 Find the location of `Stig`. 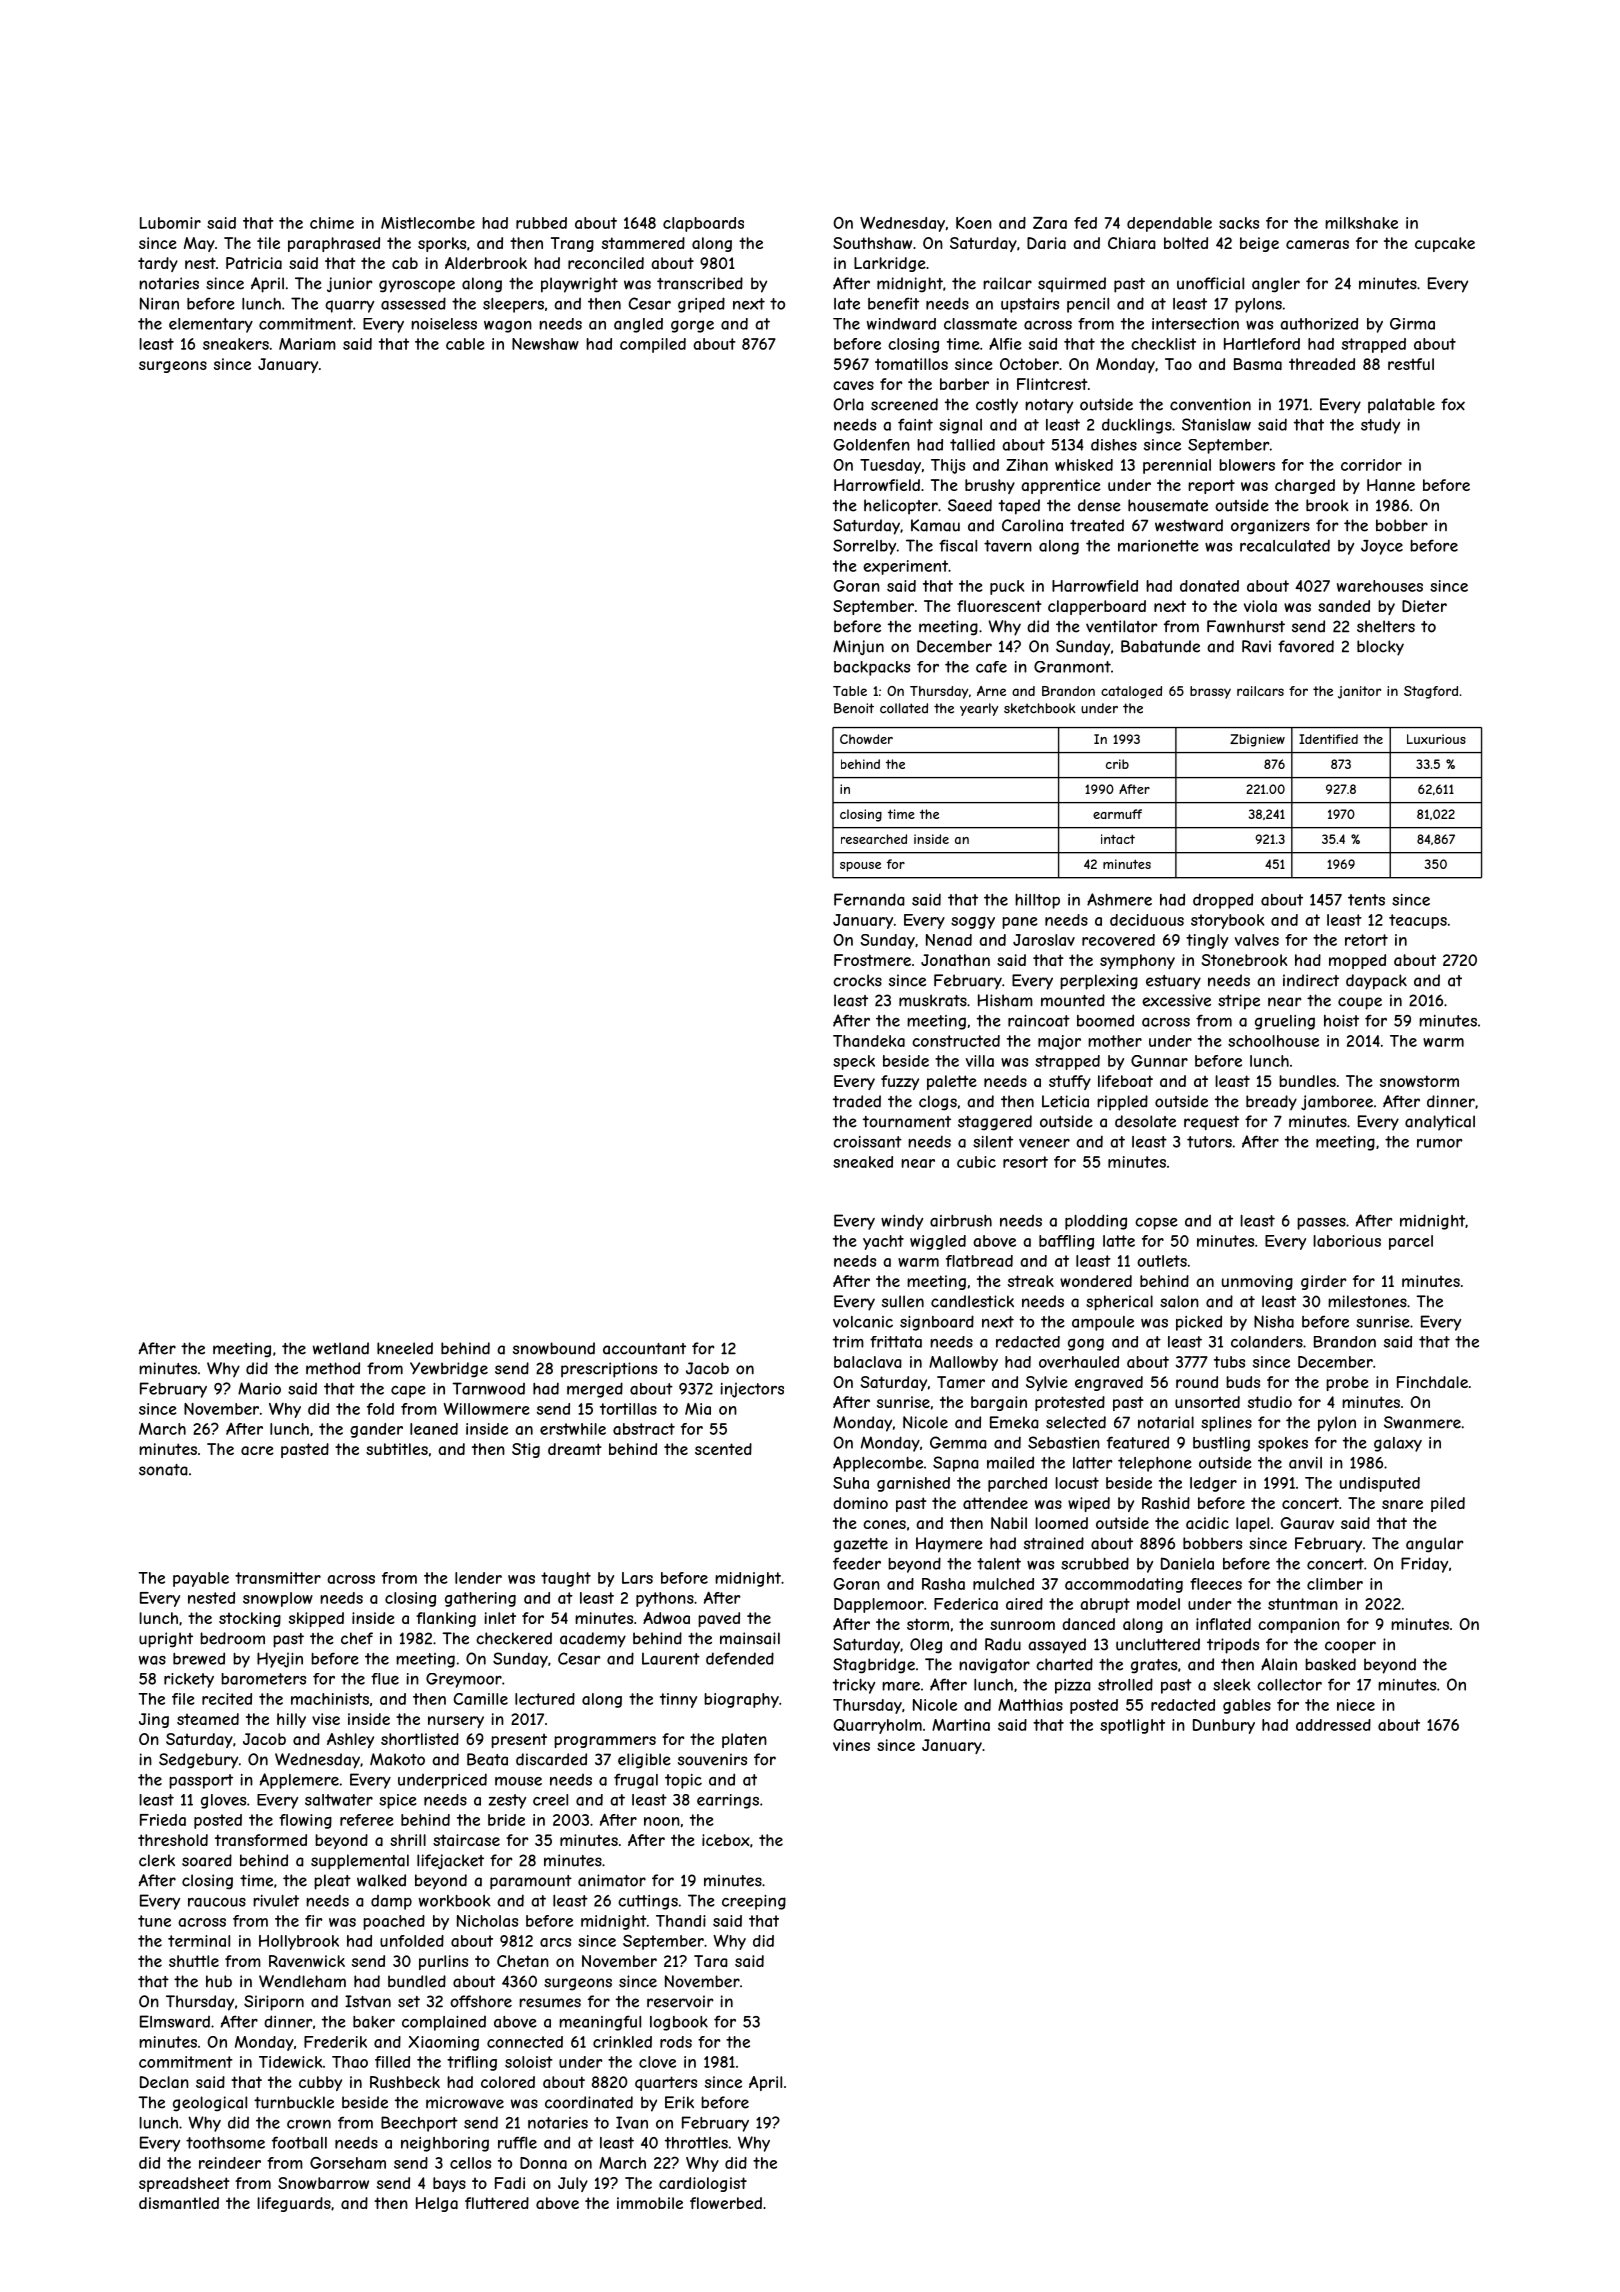

Stig is located at coordinates (526, 1450).
